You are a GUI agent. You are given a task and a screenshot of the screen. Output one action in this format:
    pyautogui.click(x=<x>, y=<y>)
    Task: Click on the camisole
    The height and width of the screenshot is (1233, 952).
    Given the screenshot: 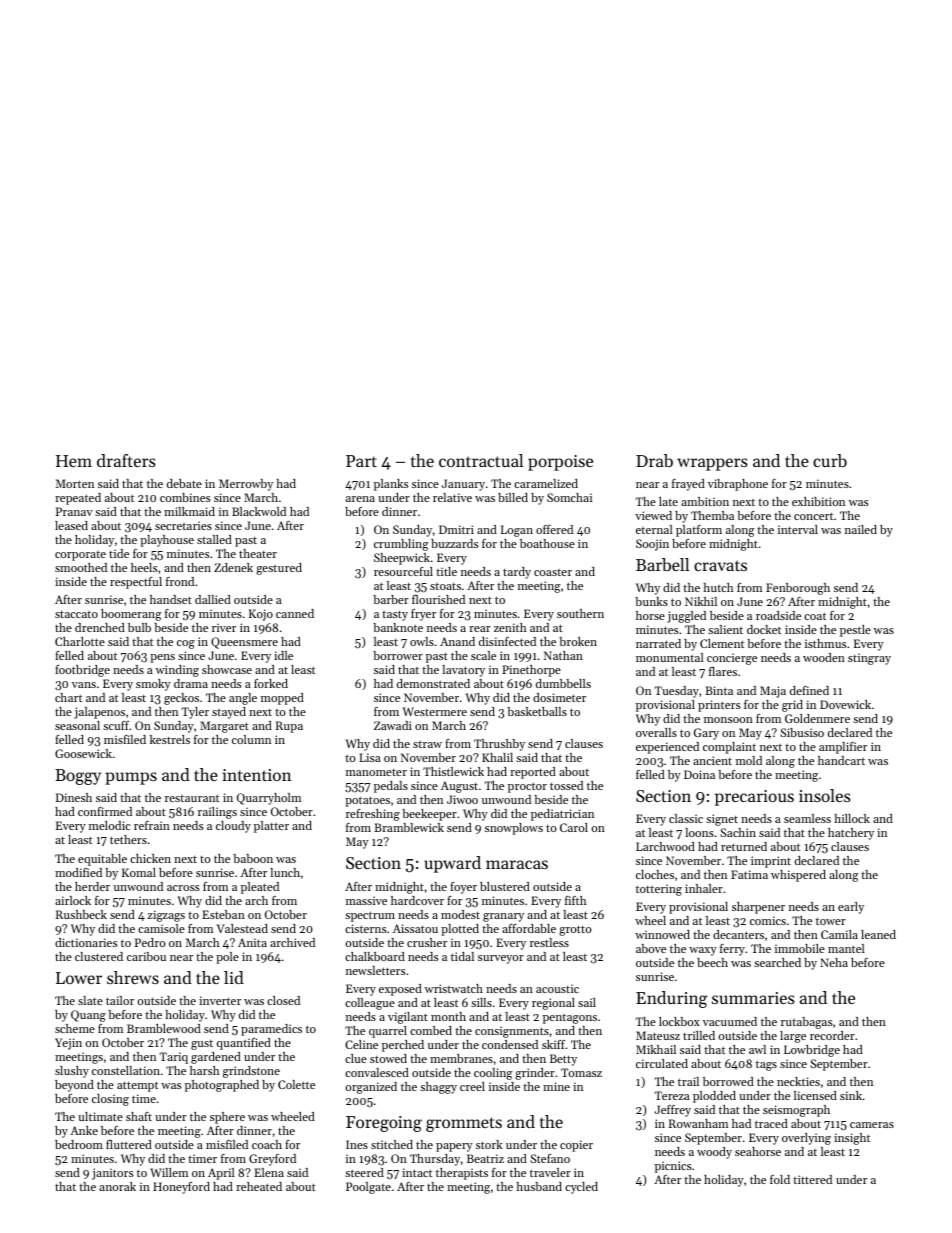 What is the action you would take?
    pyautogui.click(x=161, y=928)
